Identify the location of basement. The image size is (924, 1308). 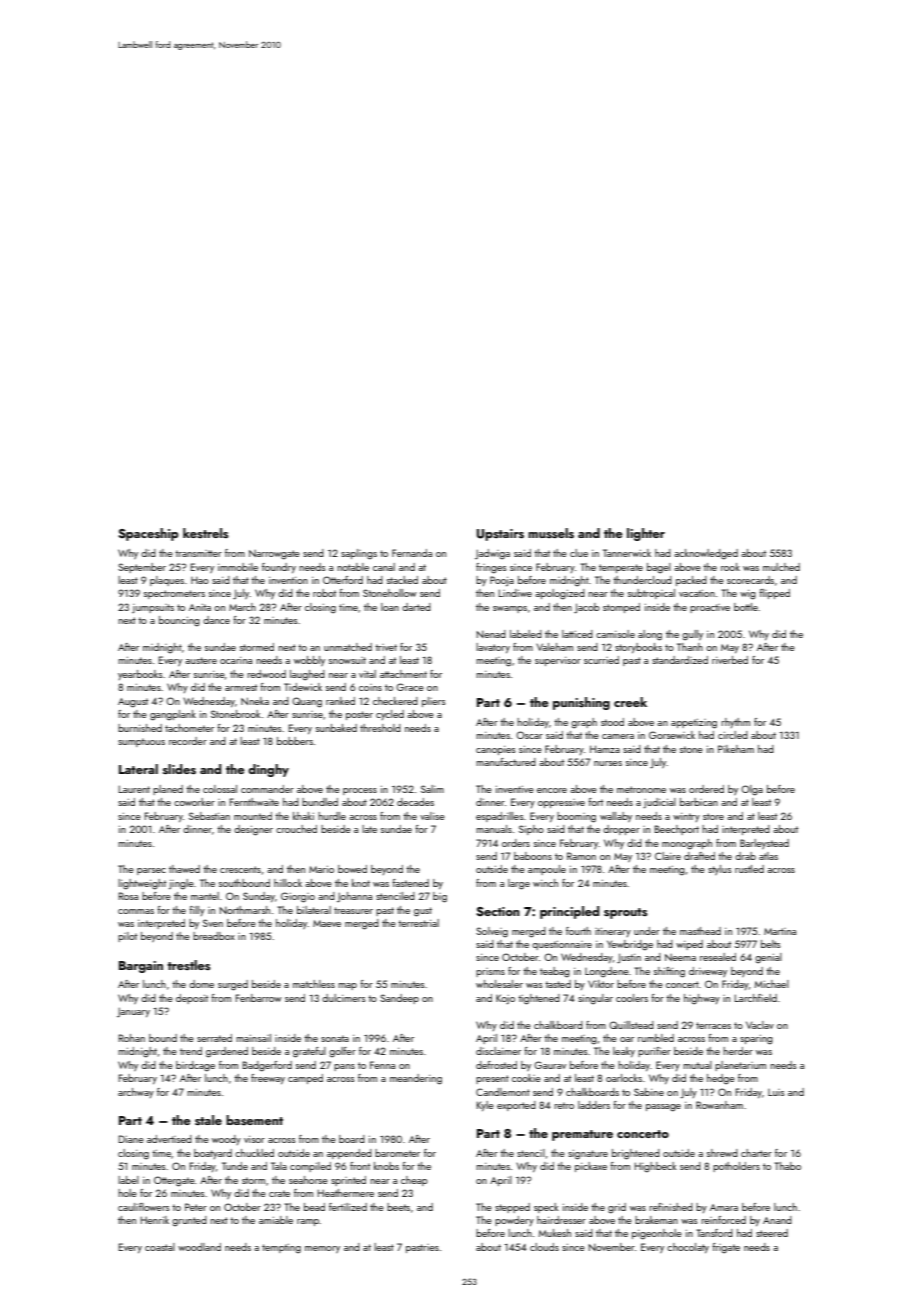
(254, 1120).
